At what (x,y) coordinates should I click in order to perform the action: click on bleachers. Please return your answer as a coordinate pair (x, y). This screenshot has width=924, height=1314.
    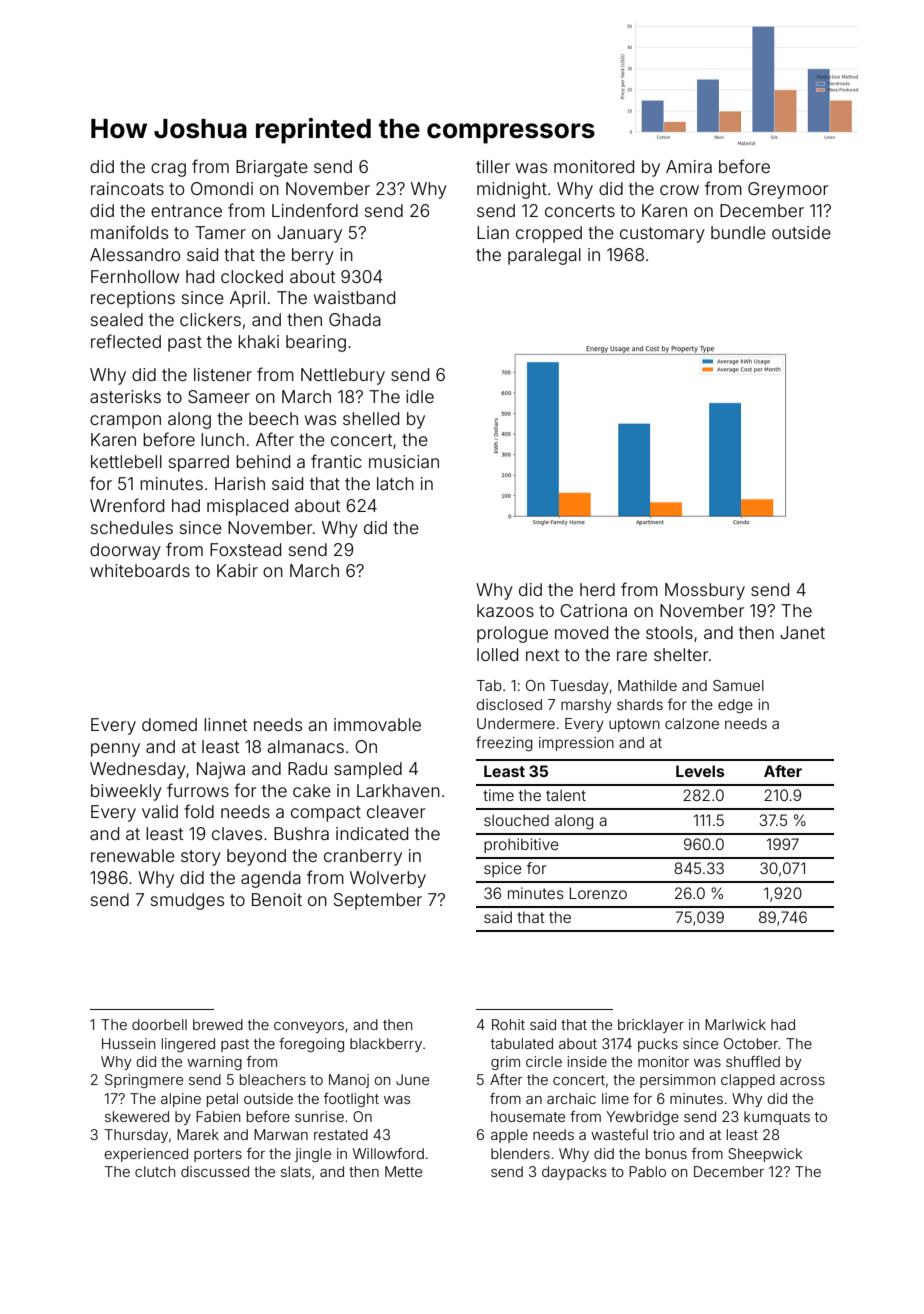
    Looking at the image, I should click on (273, 1079).
